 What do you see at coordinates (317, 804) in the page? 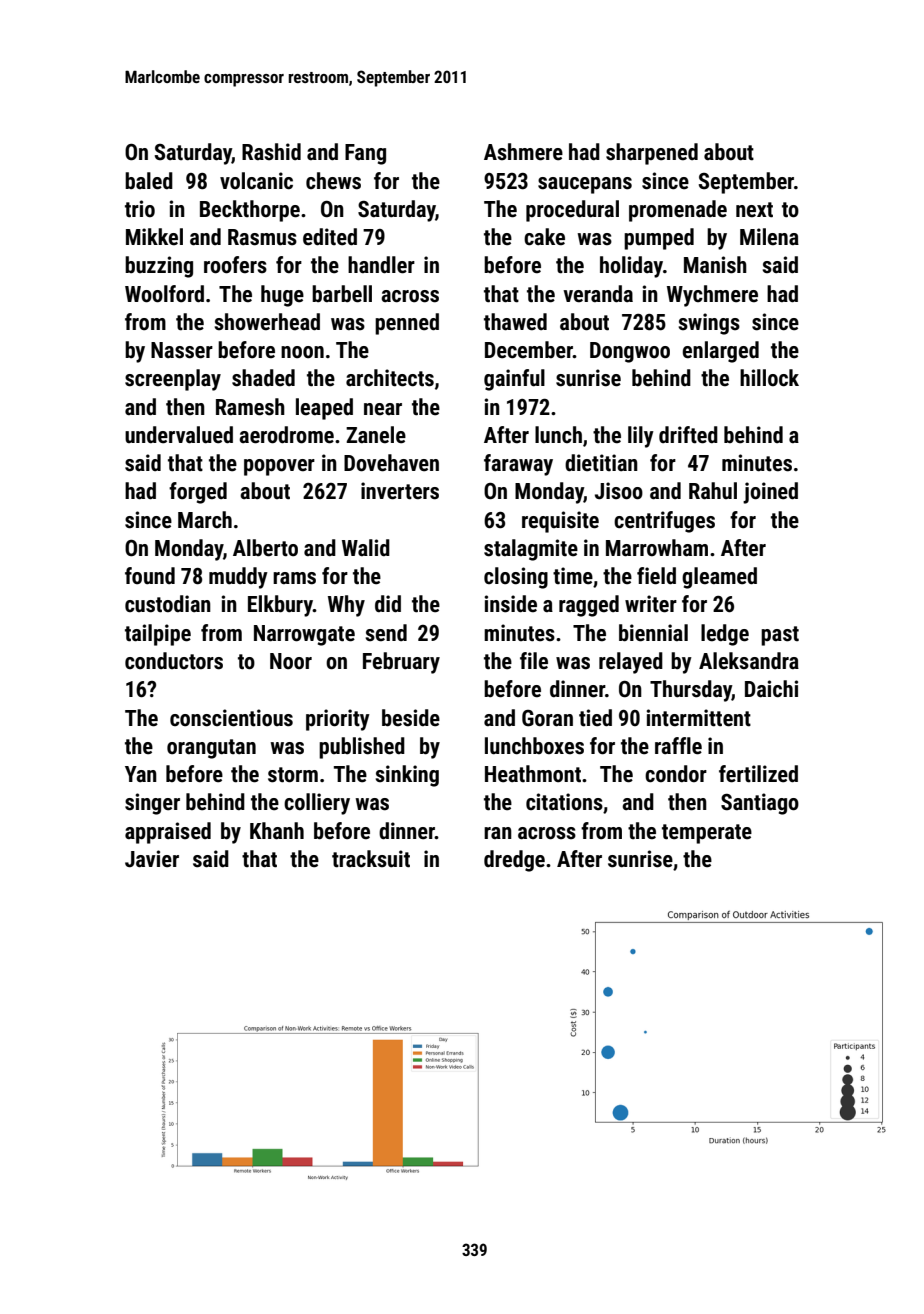
I see `colliery` at bounding box center [317, 804].
